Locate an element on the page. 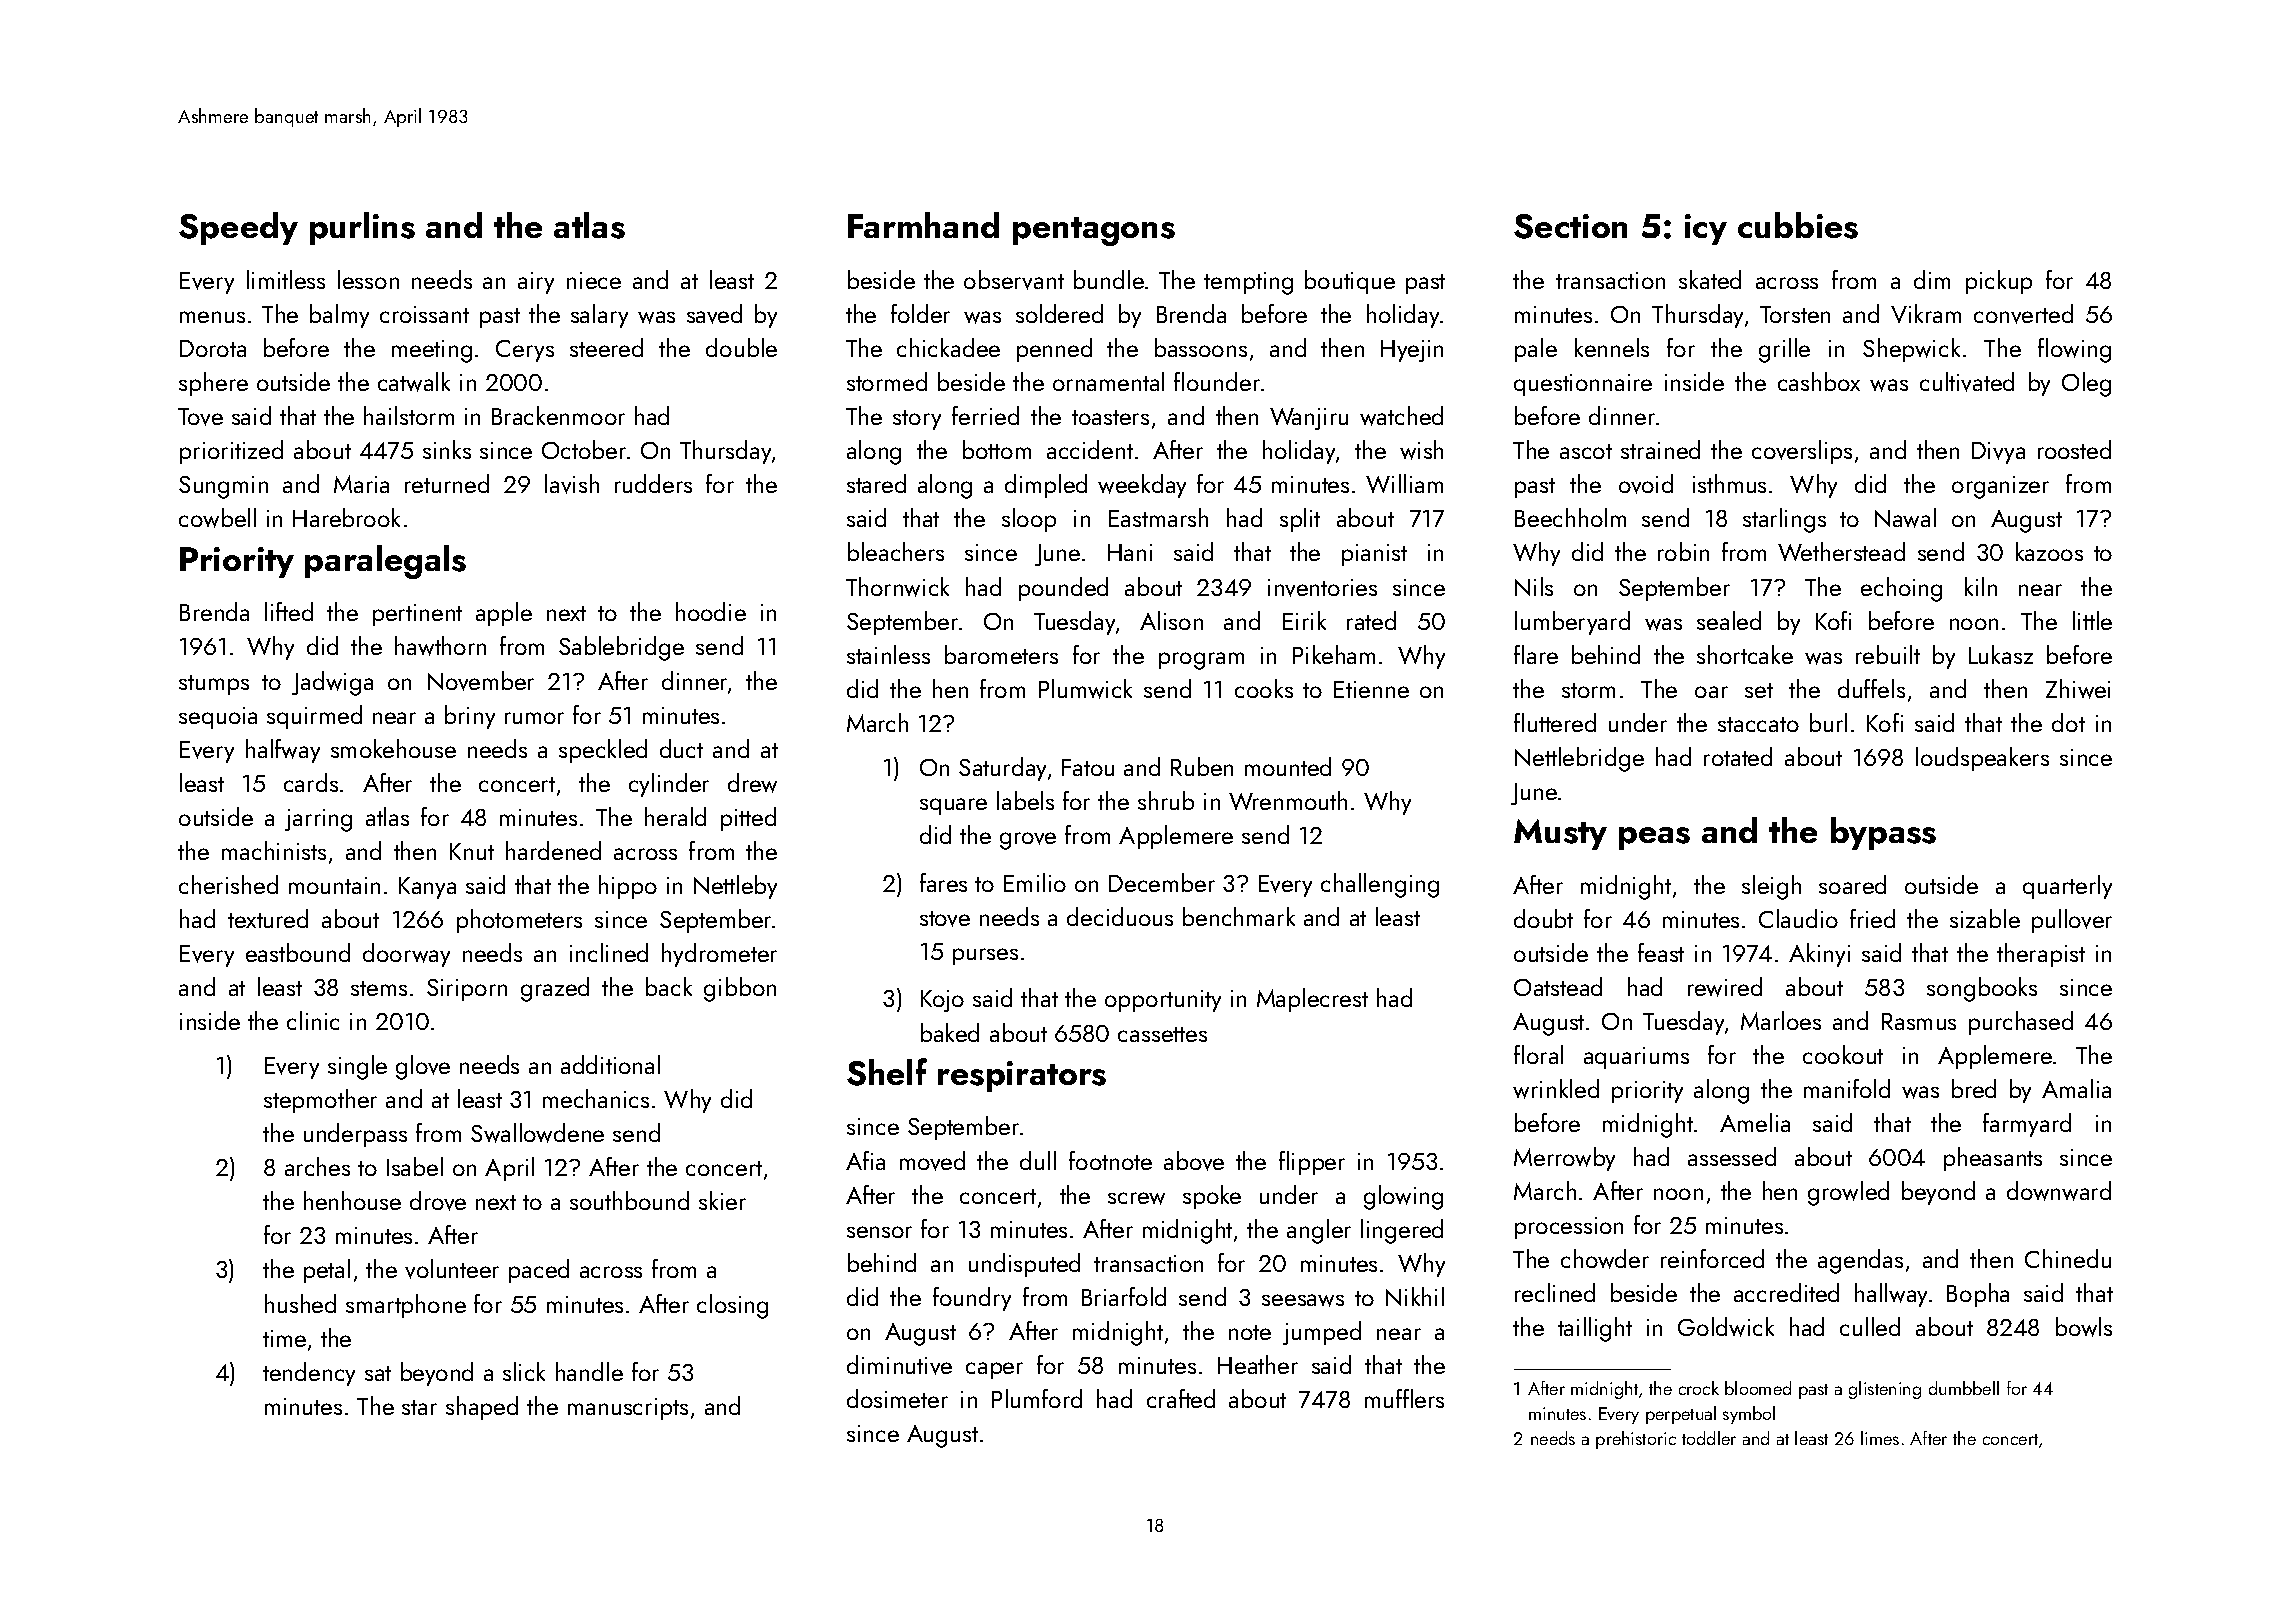  cooks is located at coordinates (1264, 688).
